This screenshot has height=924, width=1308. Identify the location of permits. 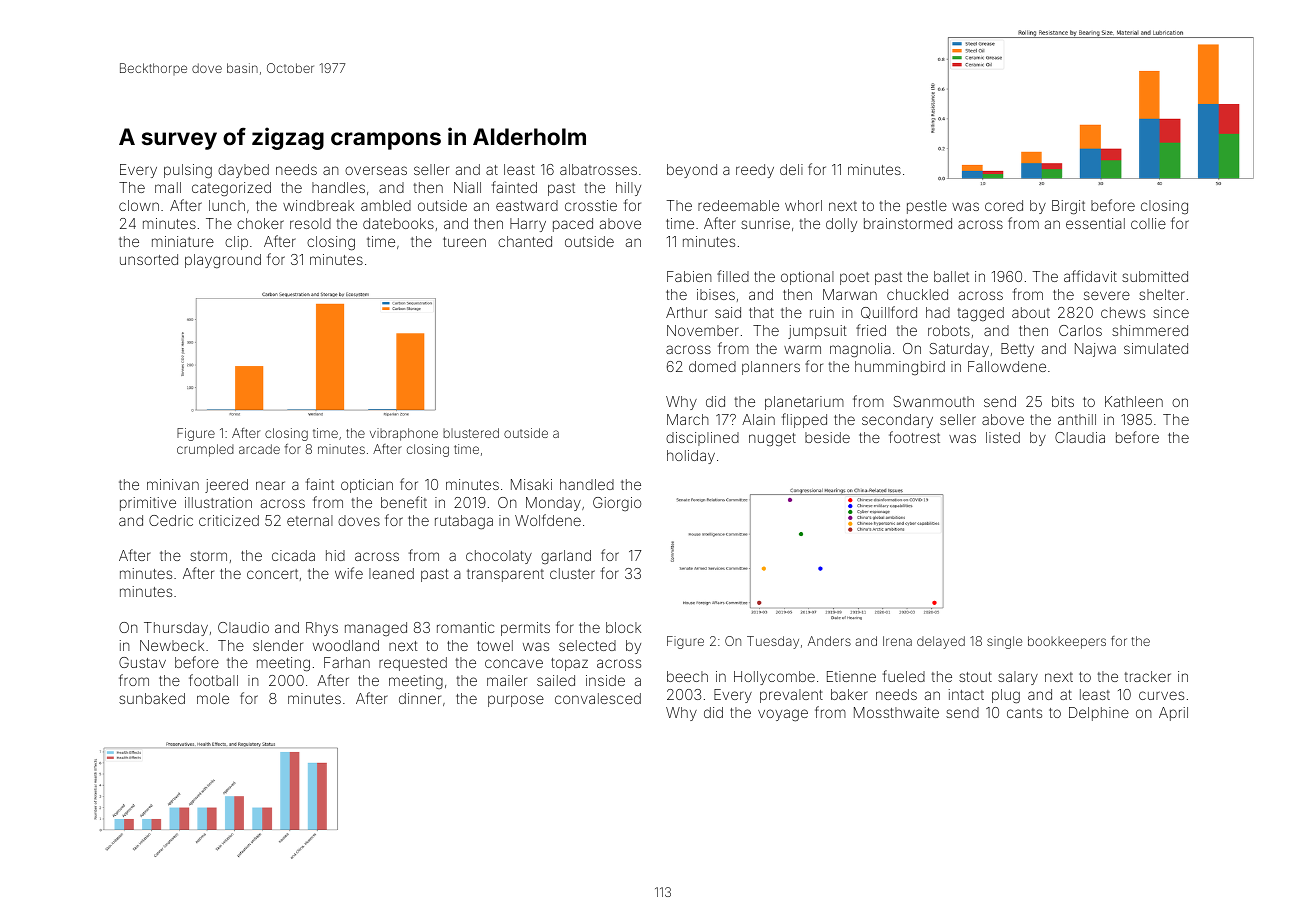
(525, 629).
